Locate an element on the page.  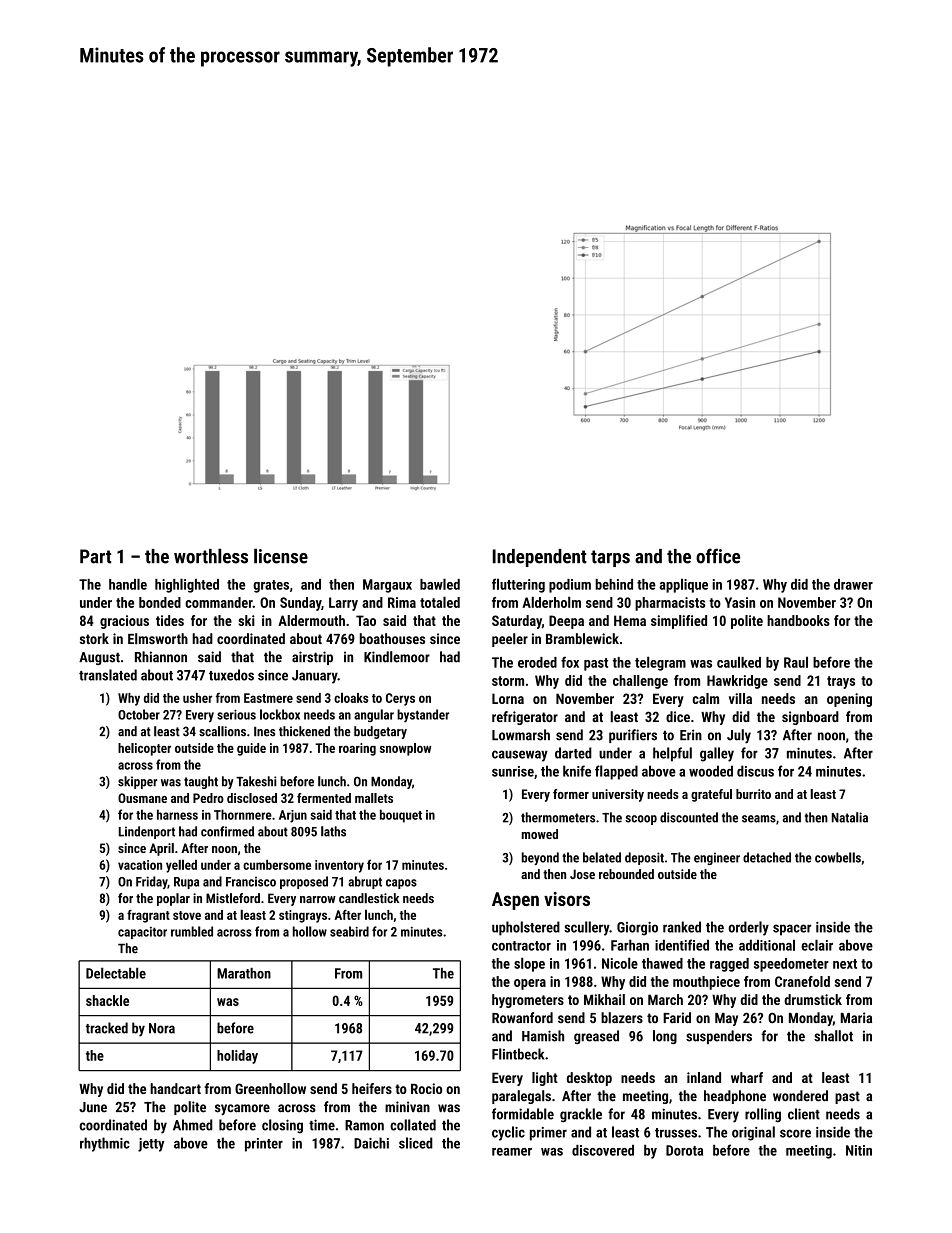
peeler is located at coordinates (510, 640).
